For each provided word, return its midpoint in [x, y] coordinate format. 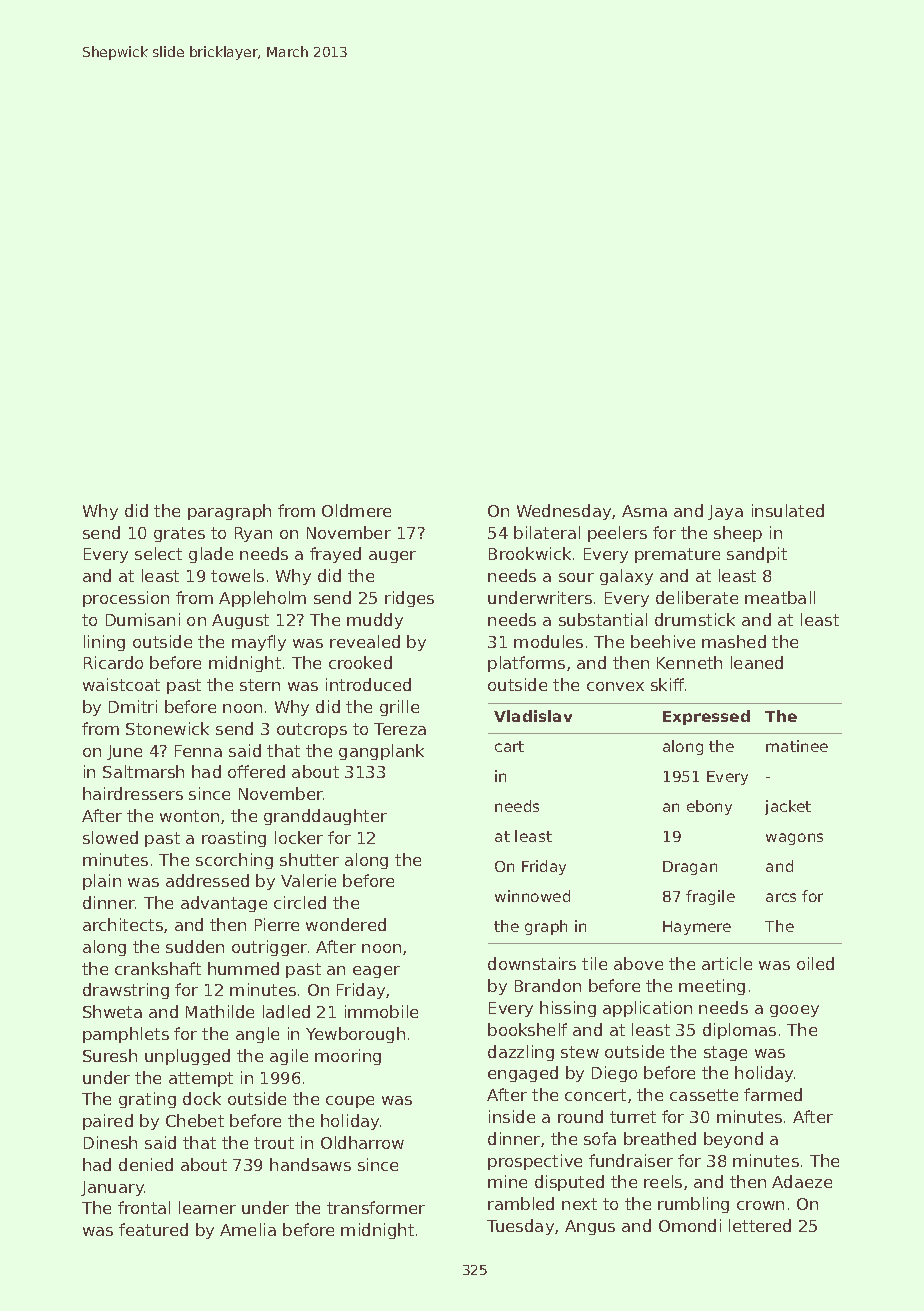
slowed [110, 837]
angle [257, 1035]
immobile [381, 1011]
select [158, 553]
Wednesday [564, 512]
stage [725, 1053]
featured [153, 1229]
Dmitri [133, 706]
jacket [788, 807]
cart [509, 746]
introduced [368, 684]
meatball [780, 597]
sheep [738, 534]
